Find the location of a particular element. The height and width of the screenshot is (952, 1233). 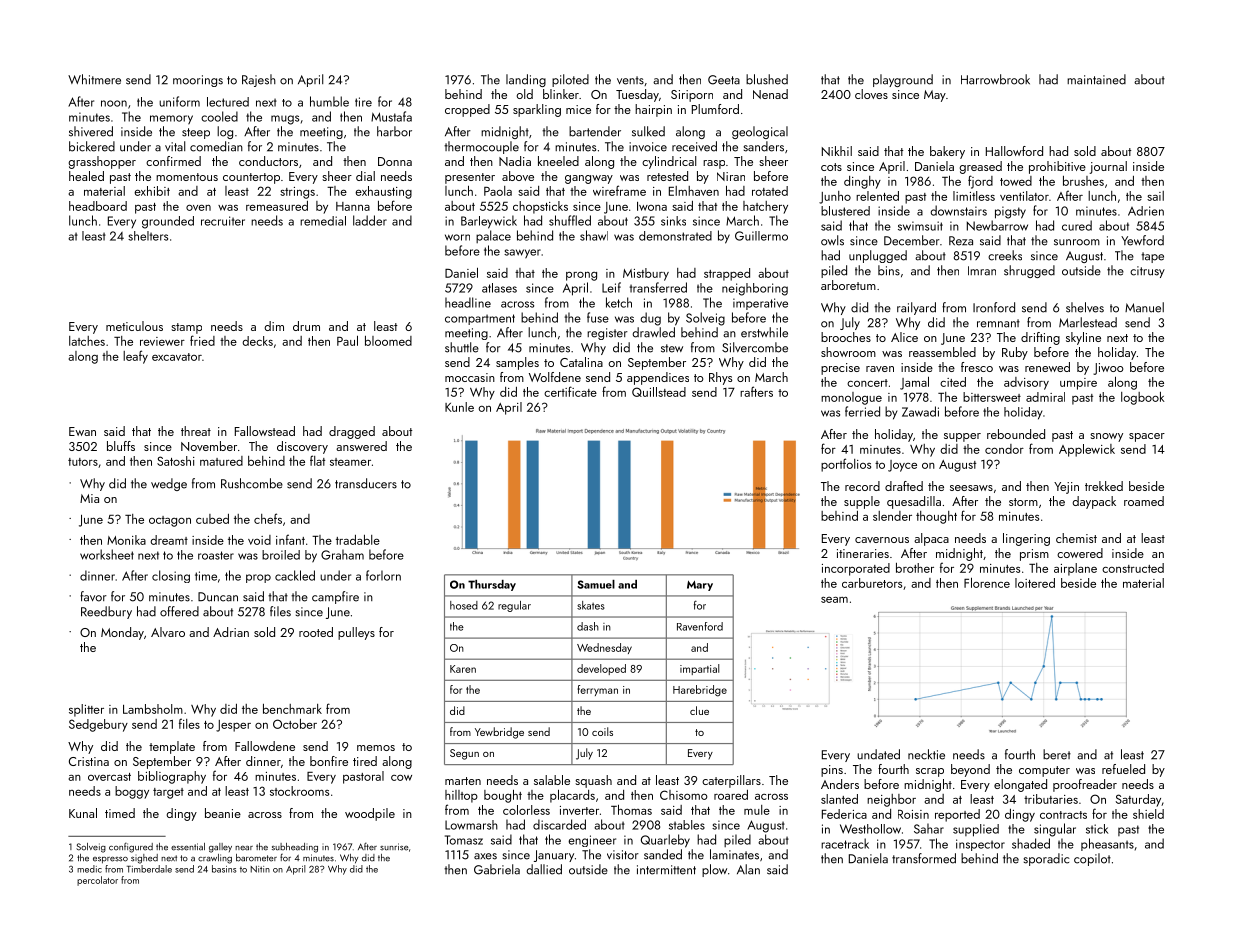

Fallowstead is located at coordinates (265, 431).
